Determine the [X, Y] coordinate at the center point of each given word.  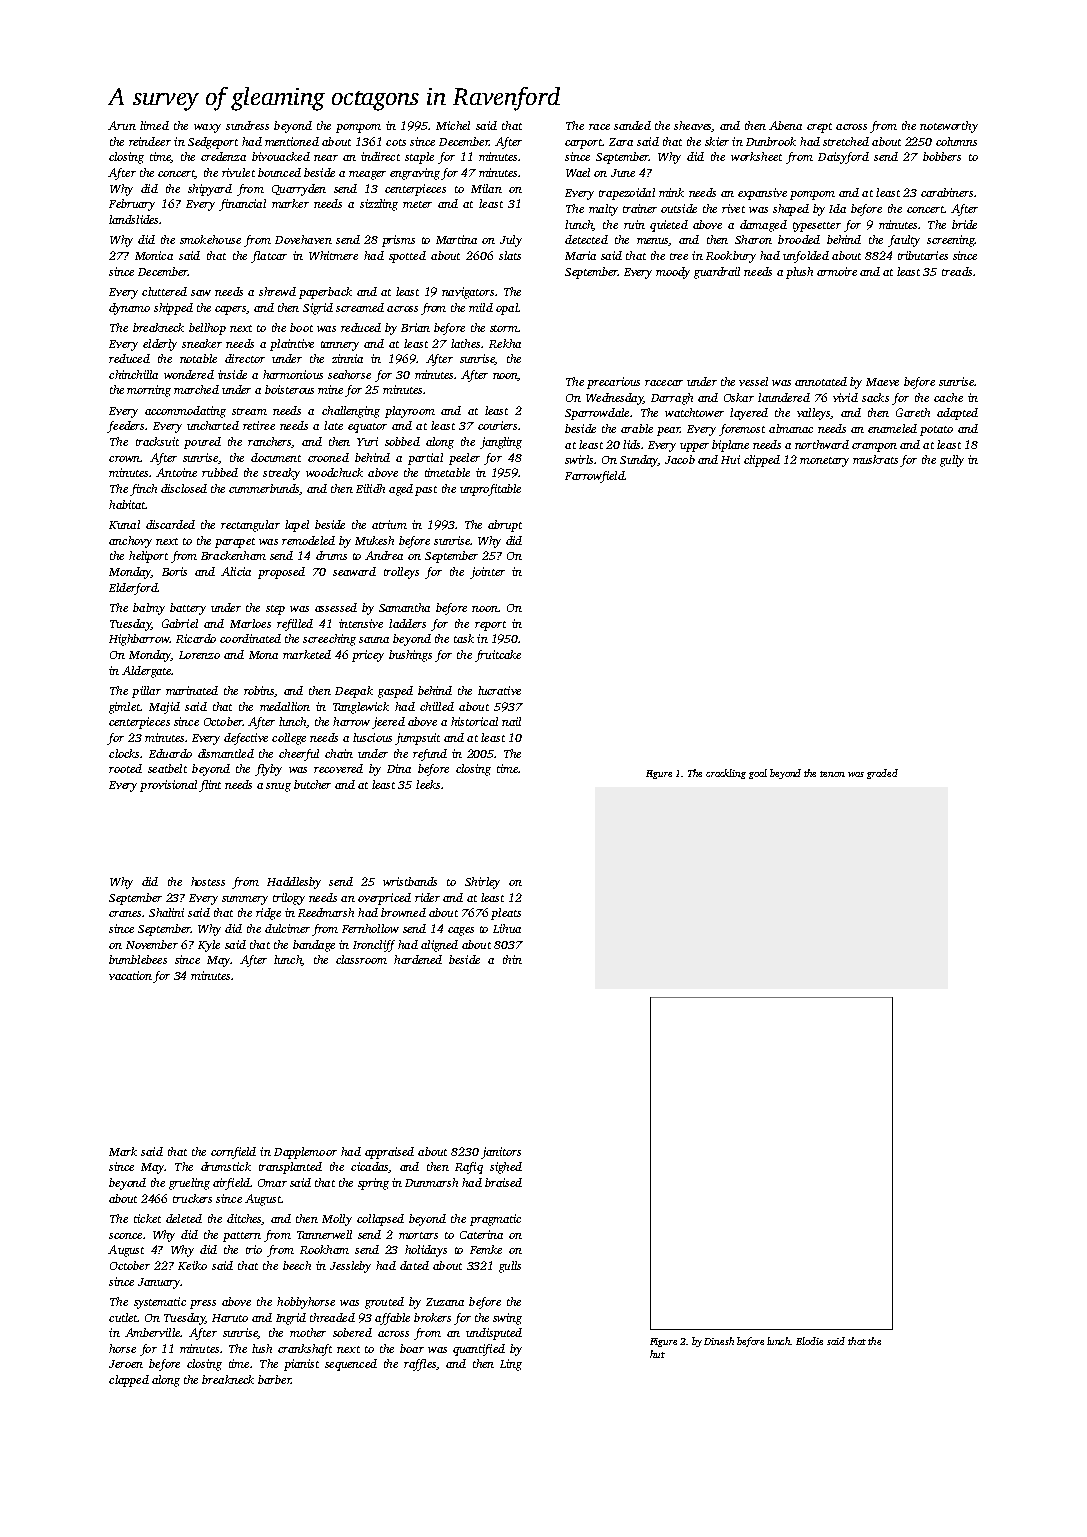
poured [202, 443]
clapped [129, 1381]
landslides [133, 219]
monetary [824, 462]
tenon [832, 774]
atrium [389, 524]
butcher [312, 784]
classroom [361, 959]
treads [957, 271]
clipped [762, 461]
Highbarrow [139, 640]
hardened [418, 959]
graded [882, 774]
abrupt [505, 526]
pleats [506, 914]
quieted [669, 226]
